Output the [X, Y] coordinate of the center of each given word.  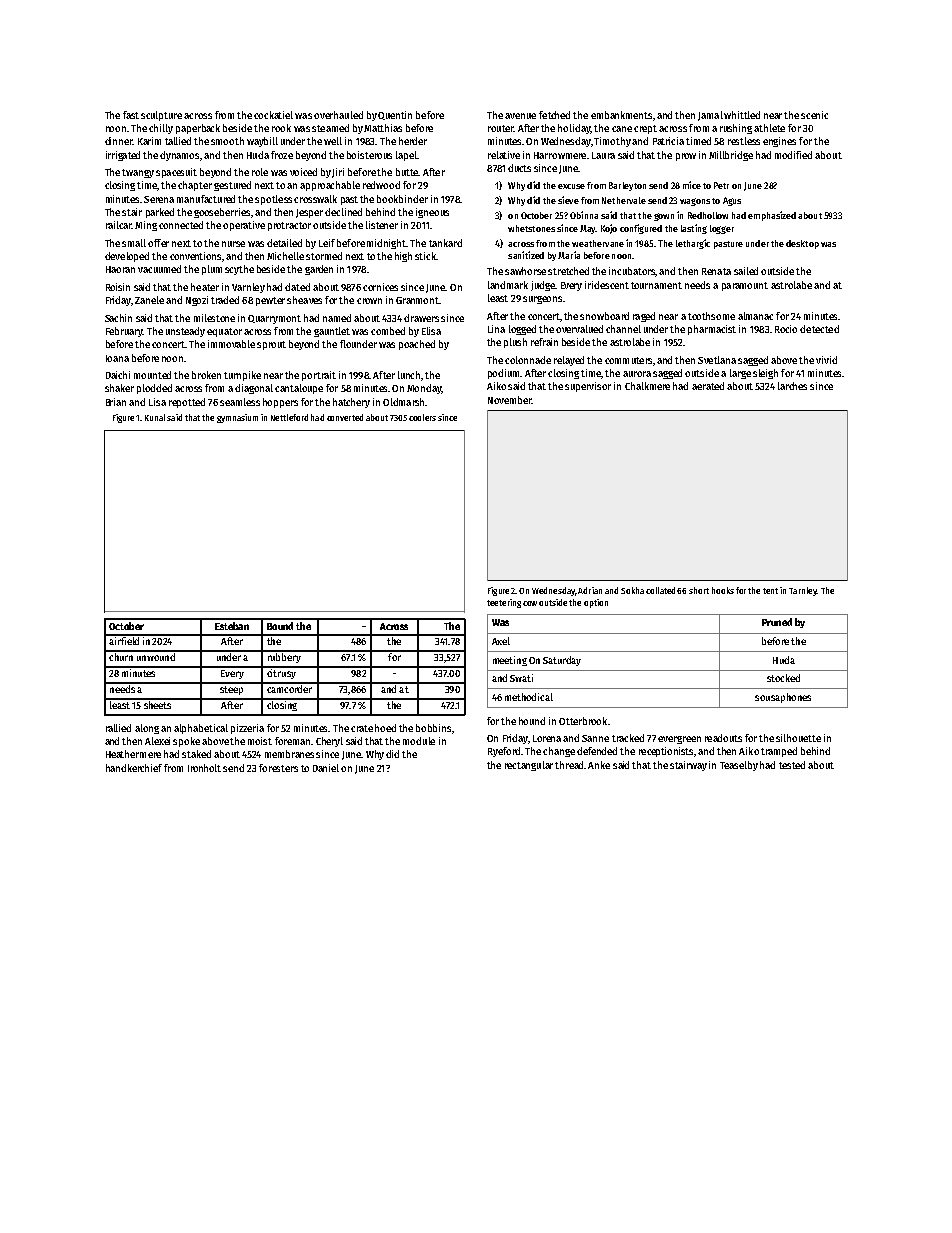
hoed [385, 728]
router [501, 128]
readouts [723, 738]
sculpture [161, 116]
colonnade [528, 360]
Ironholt [204, 768]
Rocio [786, 329]
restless [744, 141]
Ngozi [197, 301]
